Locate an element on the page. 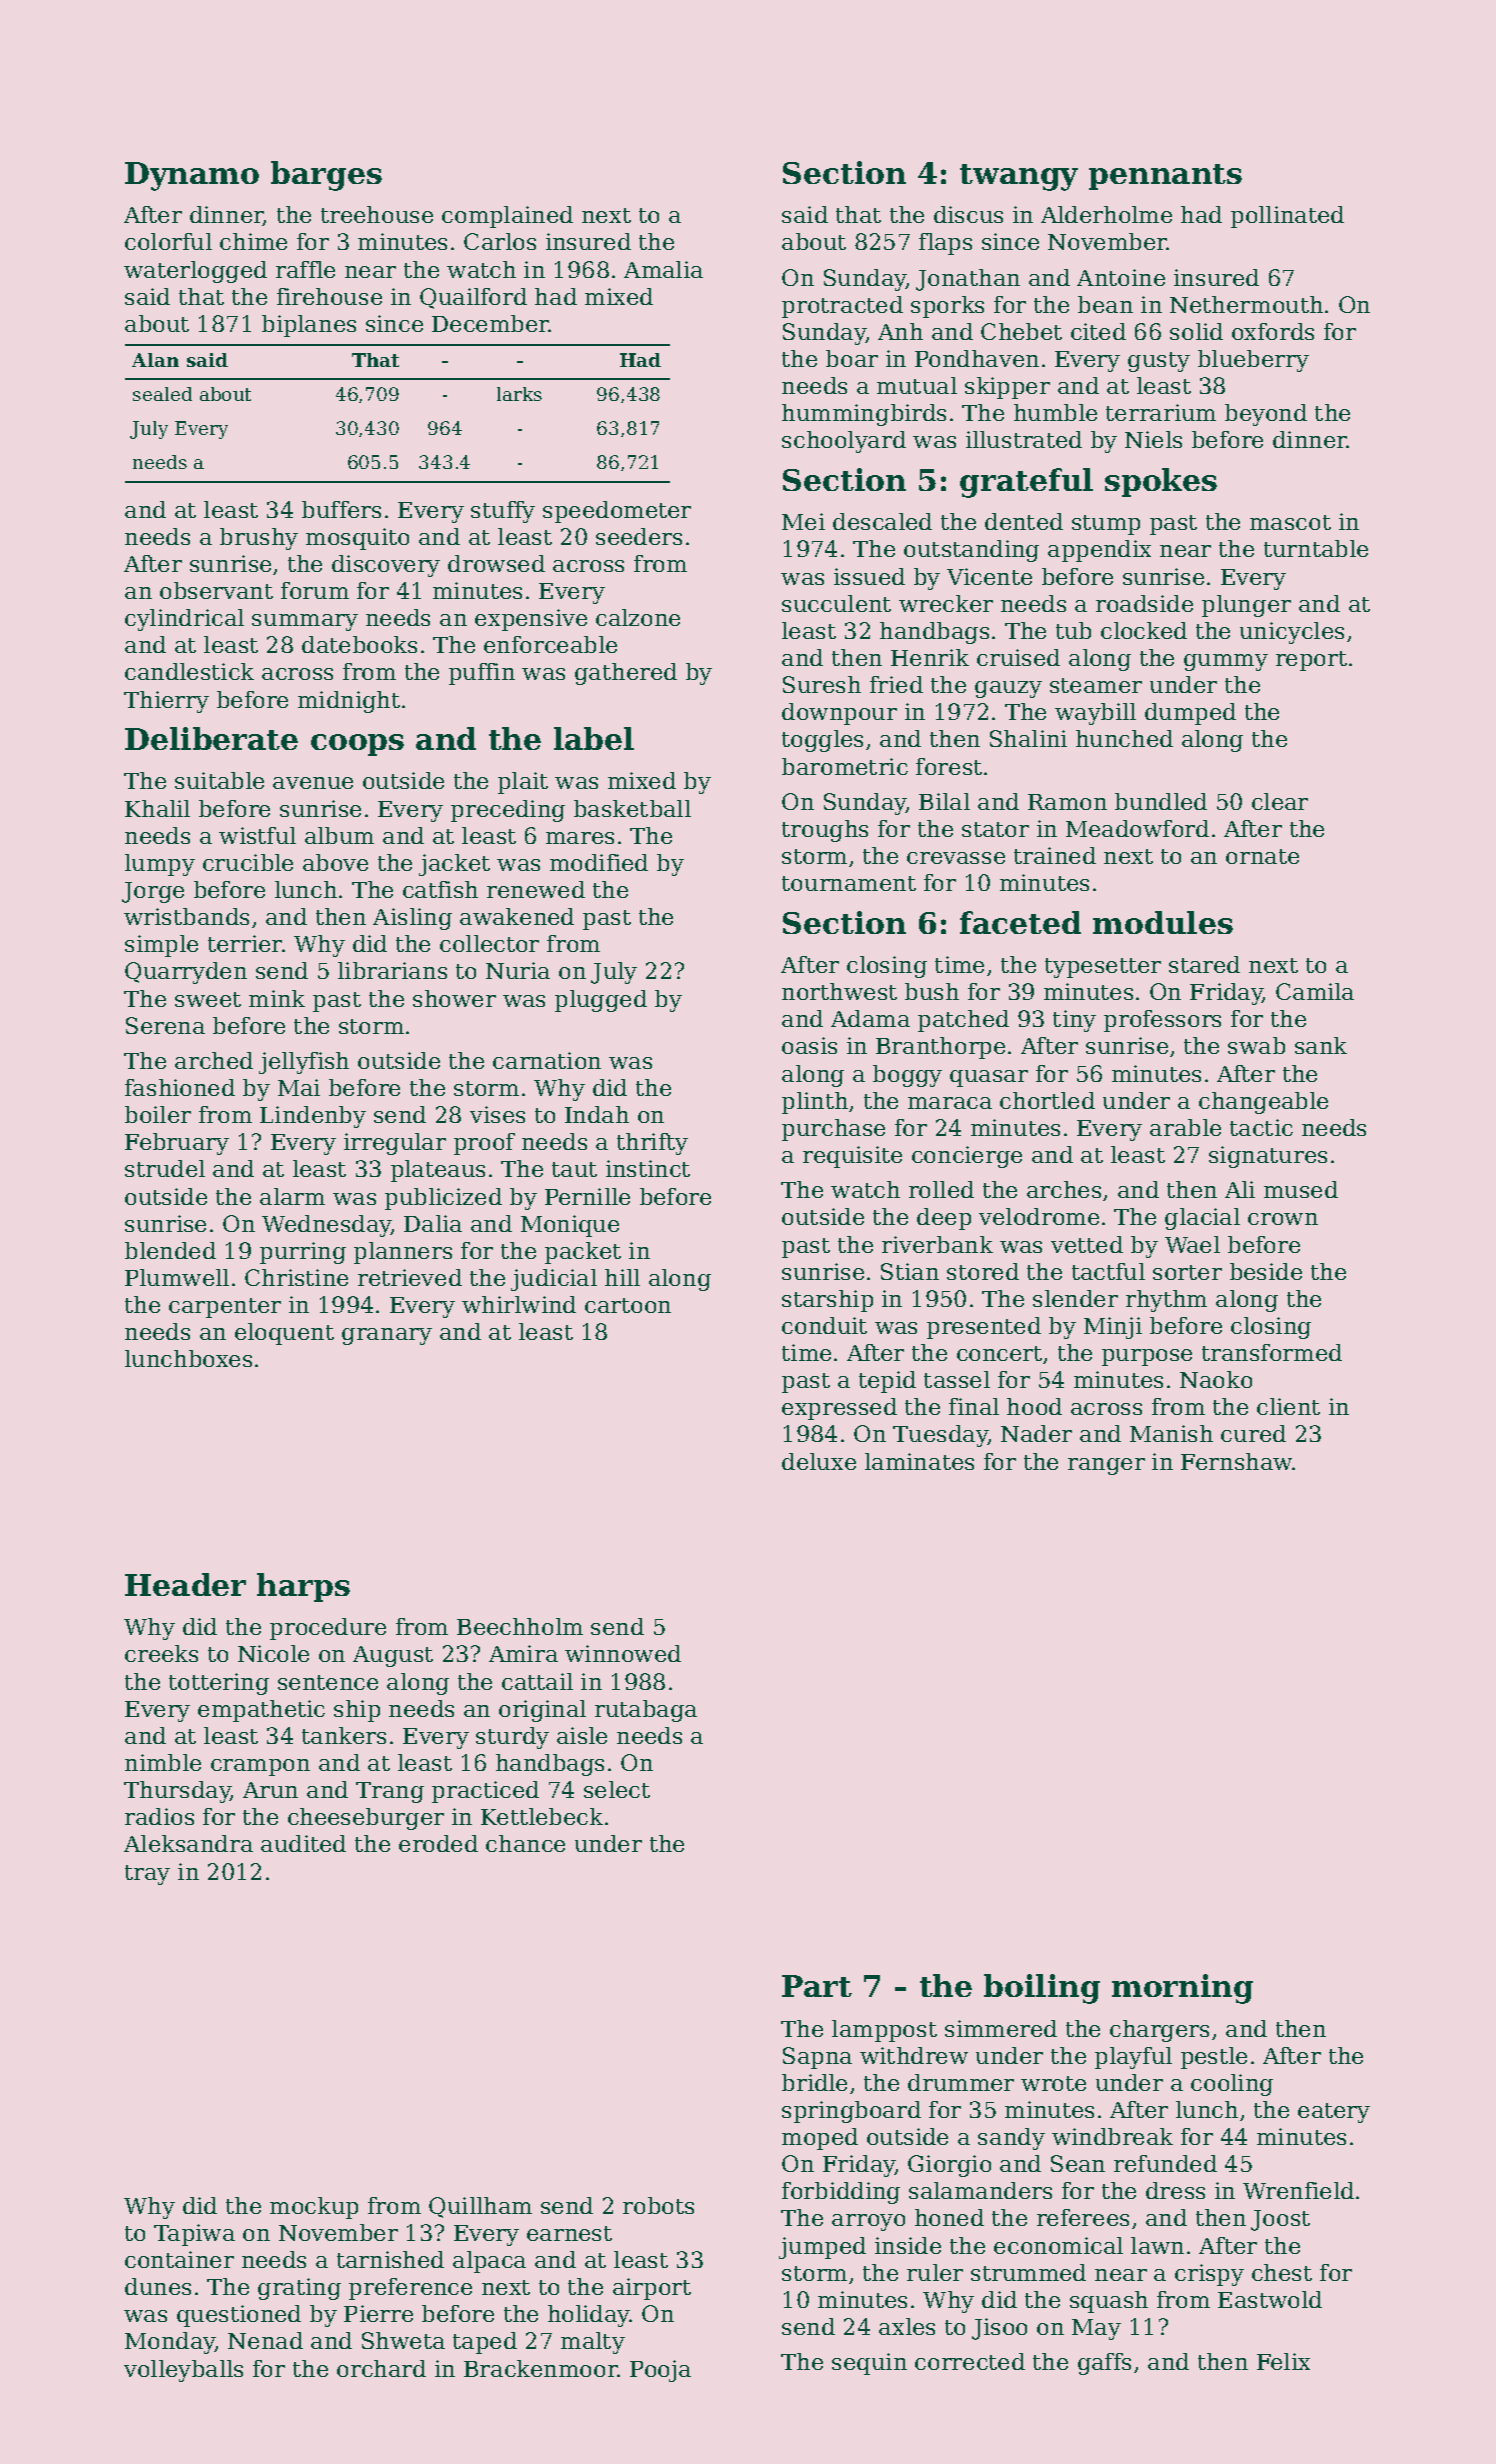 Image resolution: width=1496 pixels, height=2464 pixels. withdrew is located at coordinates (914, 2055).
